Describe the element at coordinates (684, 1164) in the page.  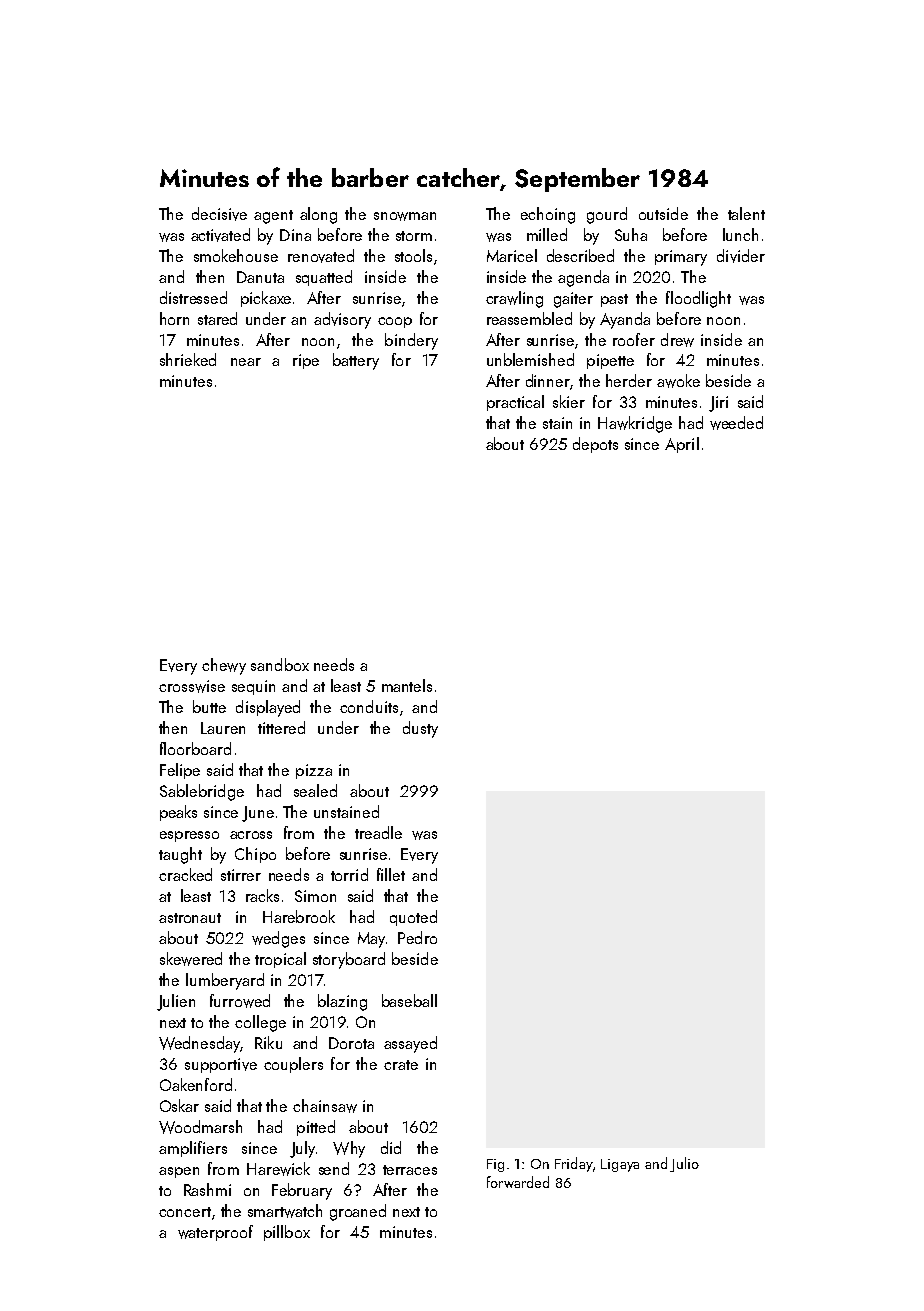
I see `Julio` at that location.
